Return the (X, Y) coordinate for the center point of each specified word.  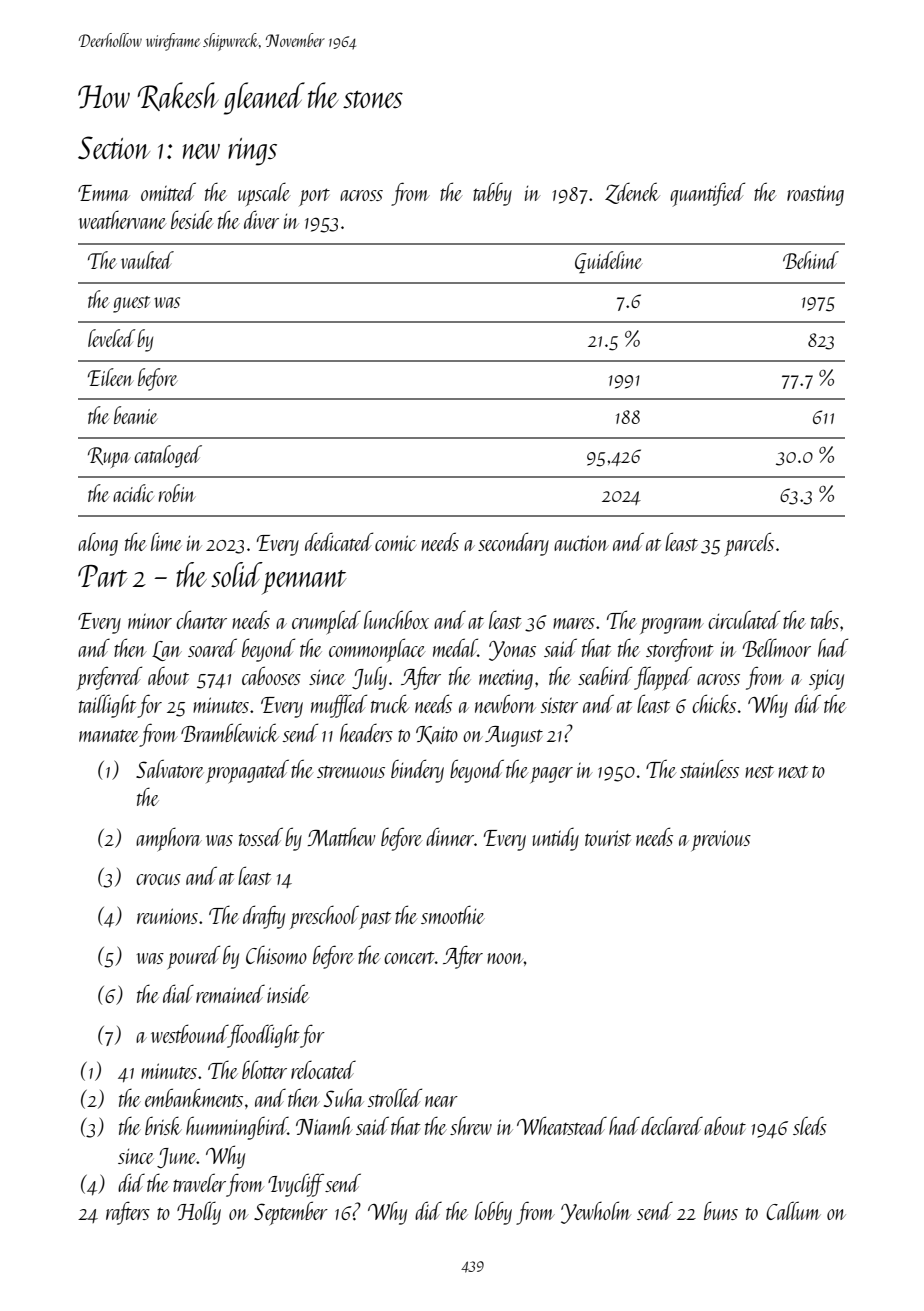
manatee (109, 736)
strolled (395, 1097)
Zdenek (632, 193)
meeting (506, 680)
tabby (492, 194)
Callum (793, 1210)
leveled (112, 338)
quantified (707, 194)
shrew (471, 1125)
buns (721, 1210)
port (314, 197)
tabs (825, 619)
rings (252, 152)
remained (230, 994)
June (177, 1158)
